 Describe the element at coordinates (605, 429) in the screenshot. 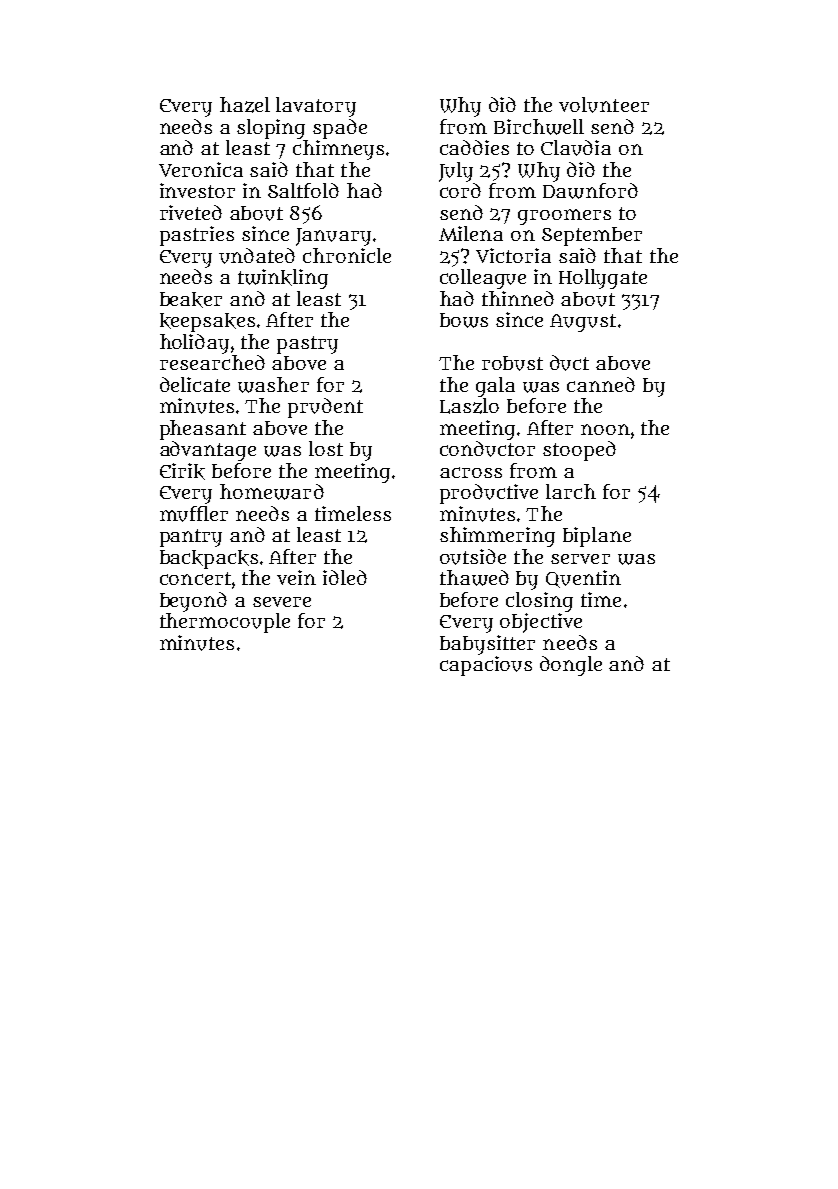

I see `noon` at that location.
